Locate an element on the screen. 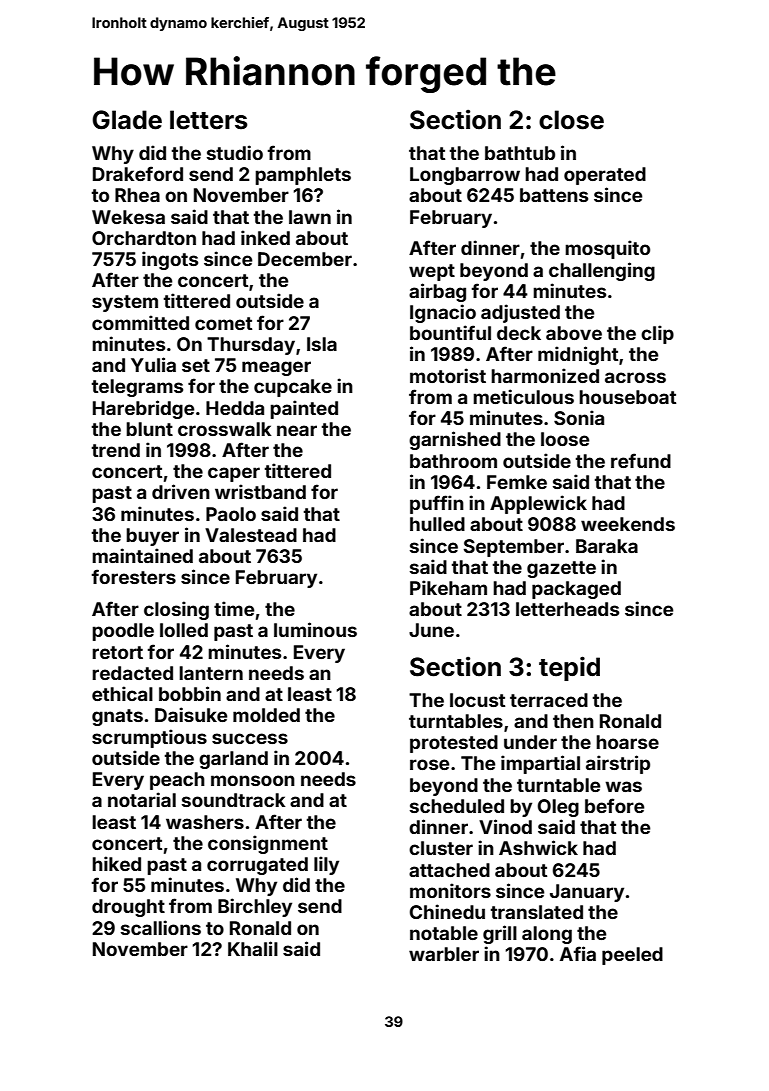 The height and width of the screenshot is (1091, 769). near is located at coordinates (297, 430).
